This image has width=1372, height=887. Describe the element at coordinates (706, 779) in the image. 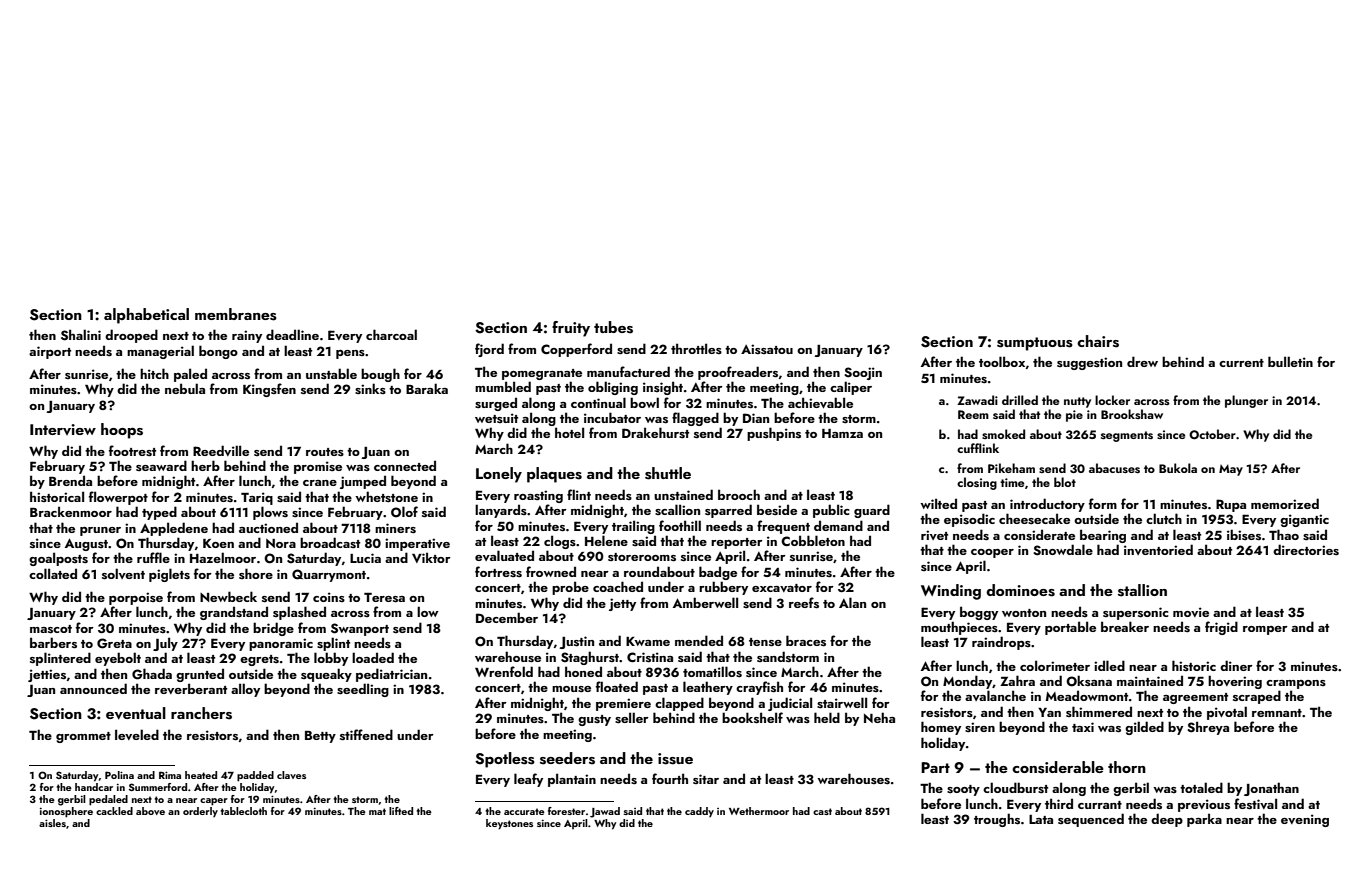

I see `sitar` at that location.
